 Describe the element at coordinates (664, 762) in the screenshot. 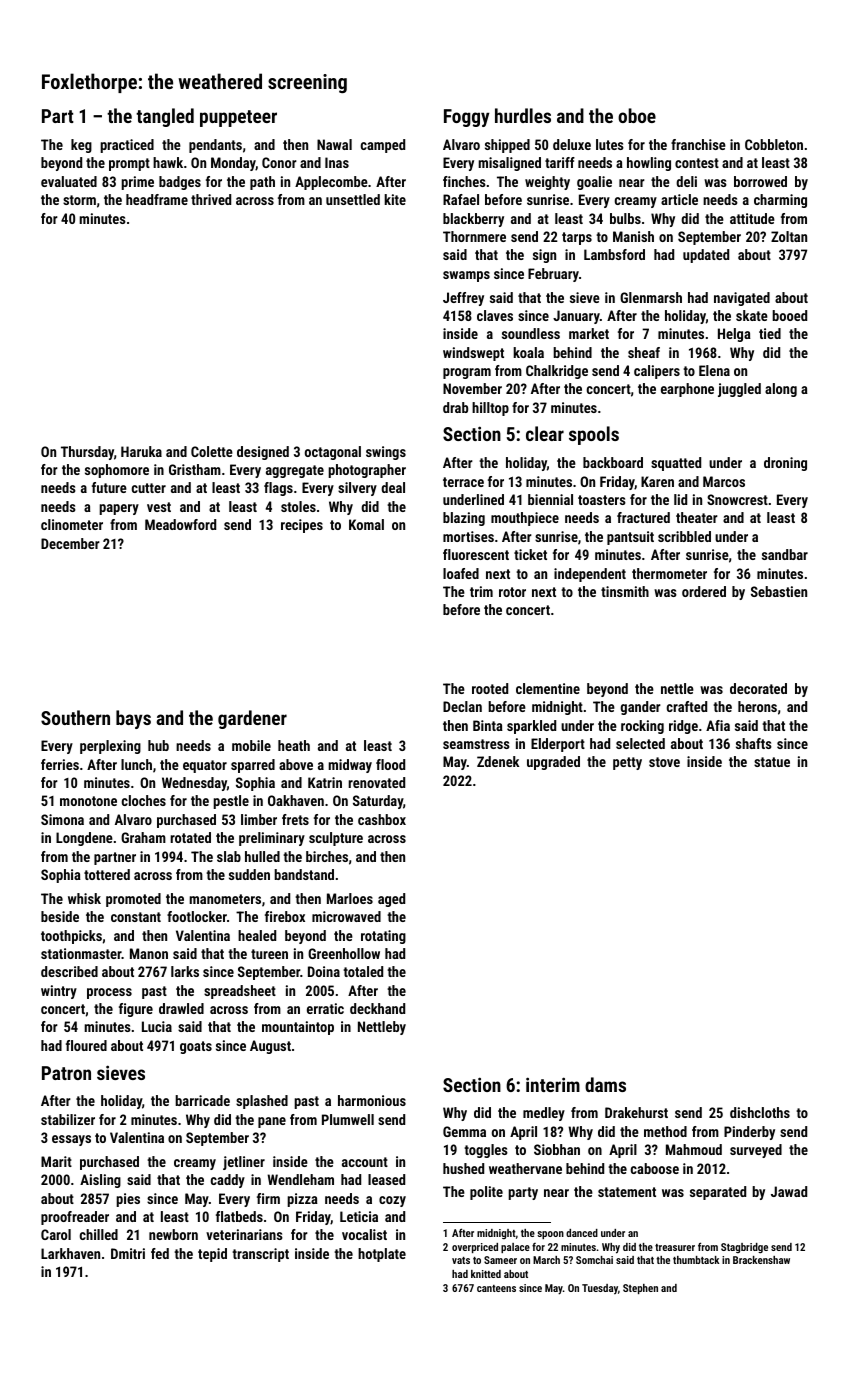

I see `stove` at that location.
